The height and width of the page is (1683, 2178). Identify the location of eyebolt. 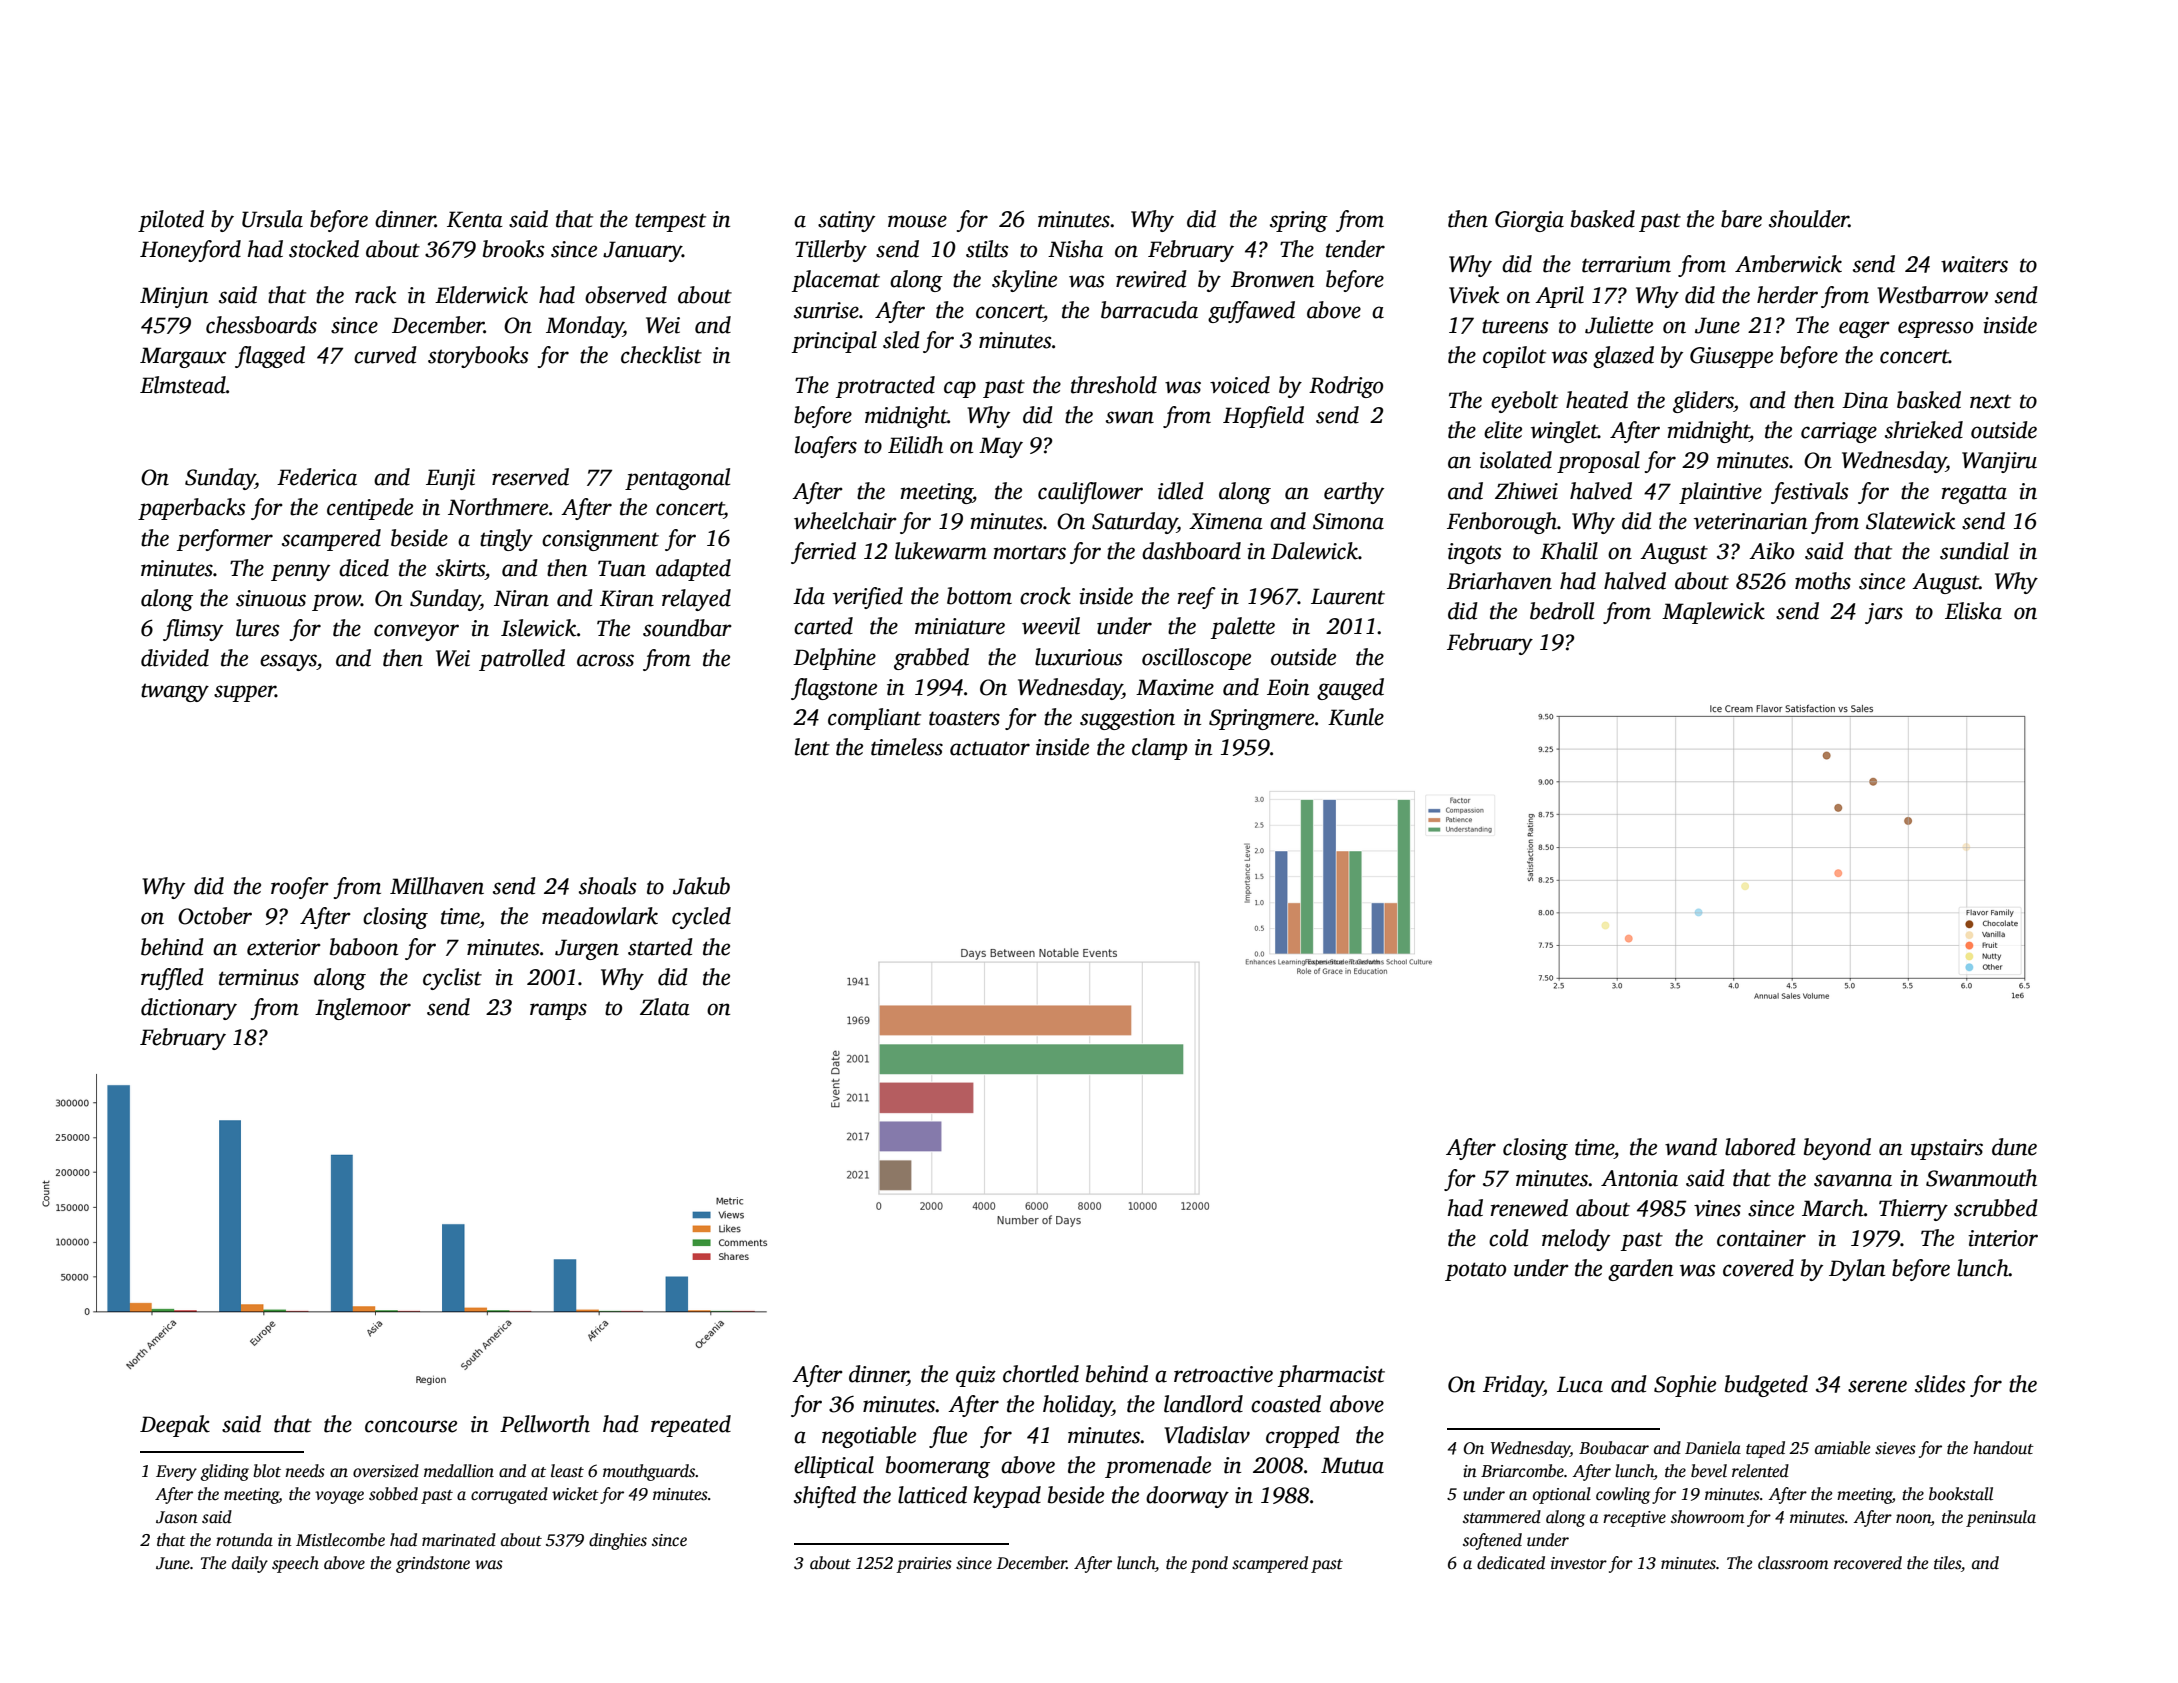
(1524, 402).
